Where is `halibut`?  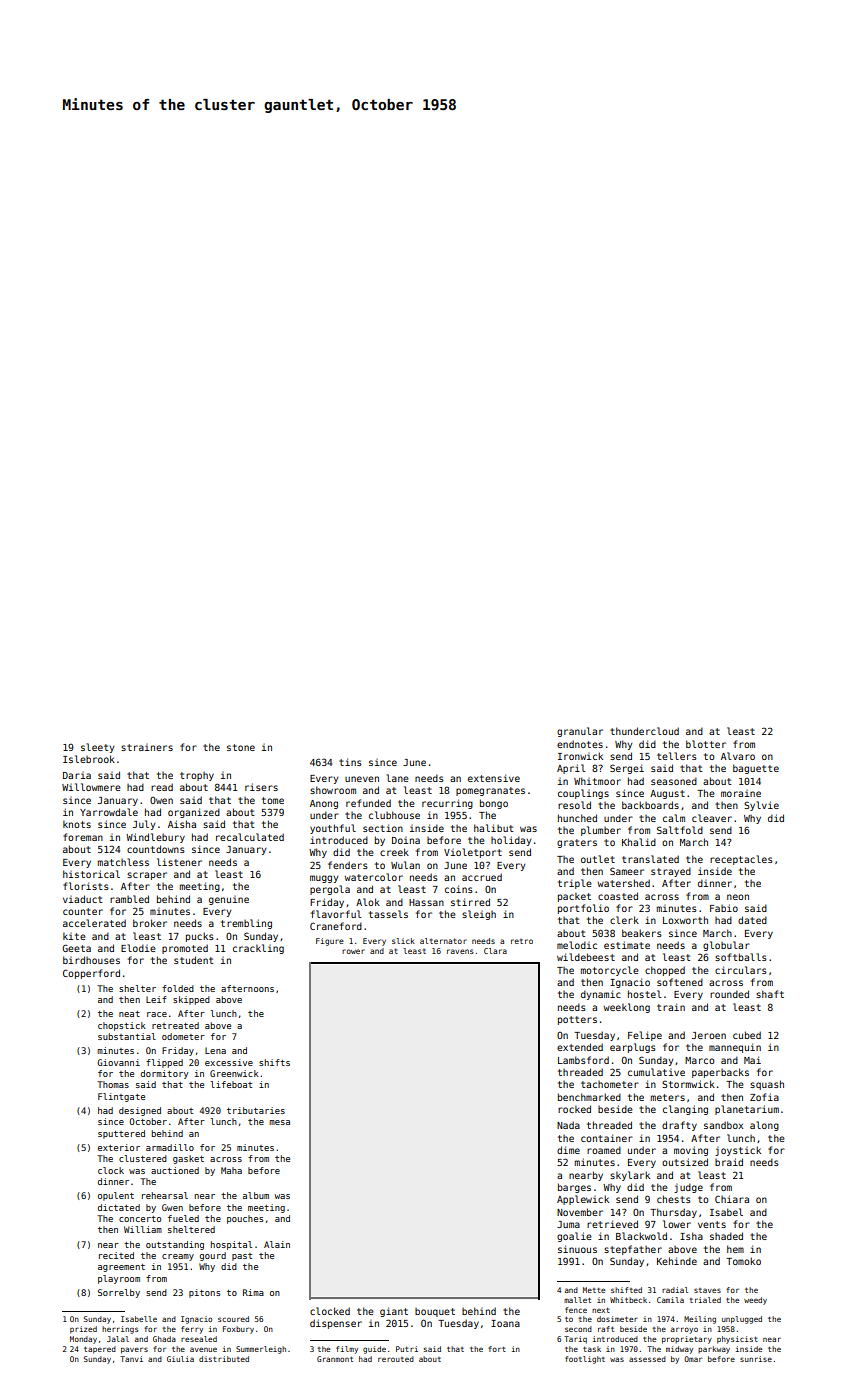 halibut is located at coordinates (493, 828).
